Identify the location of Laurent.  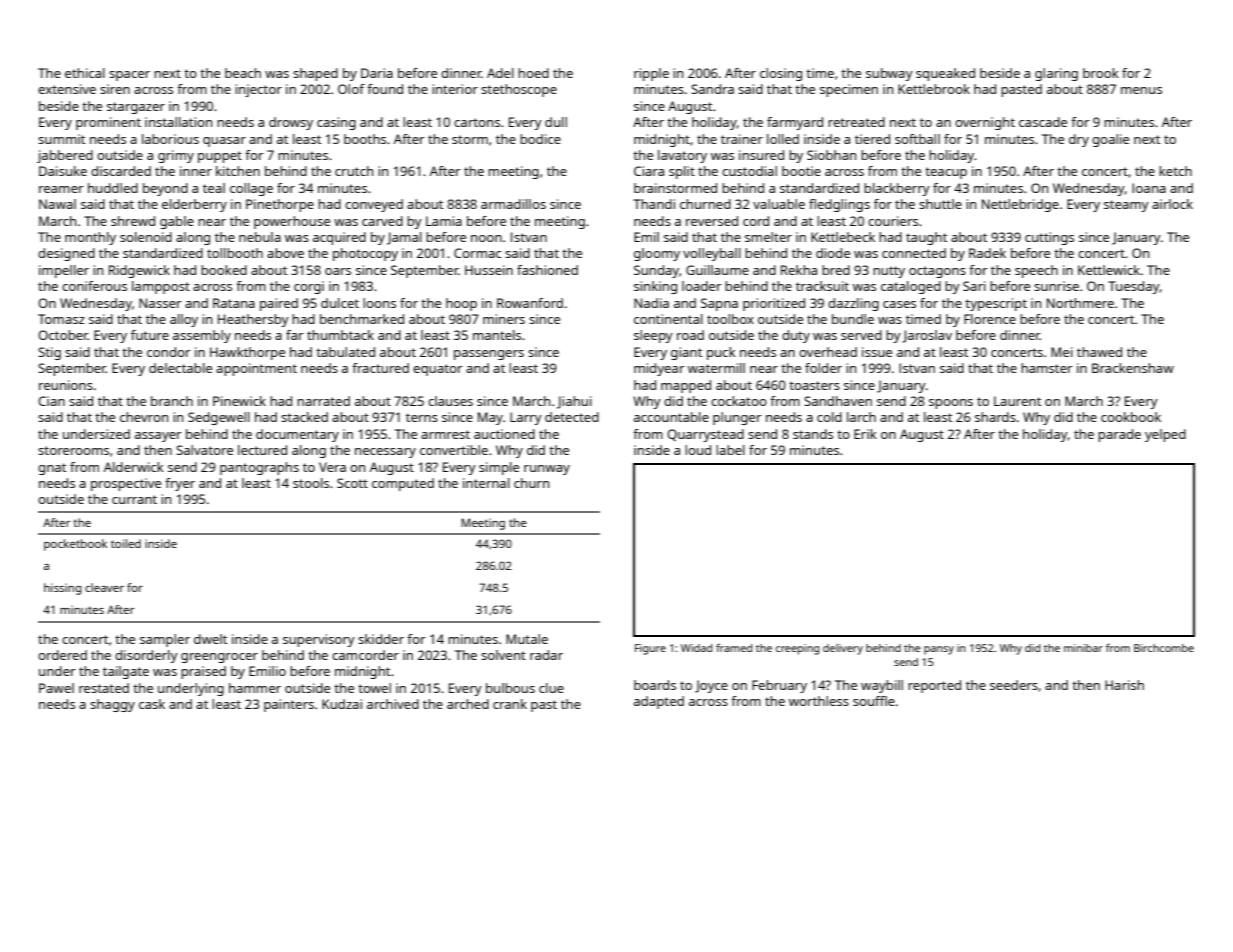
(1017, 401).
